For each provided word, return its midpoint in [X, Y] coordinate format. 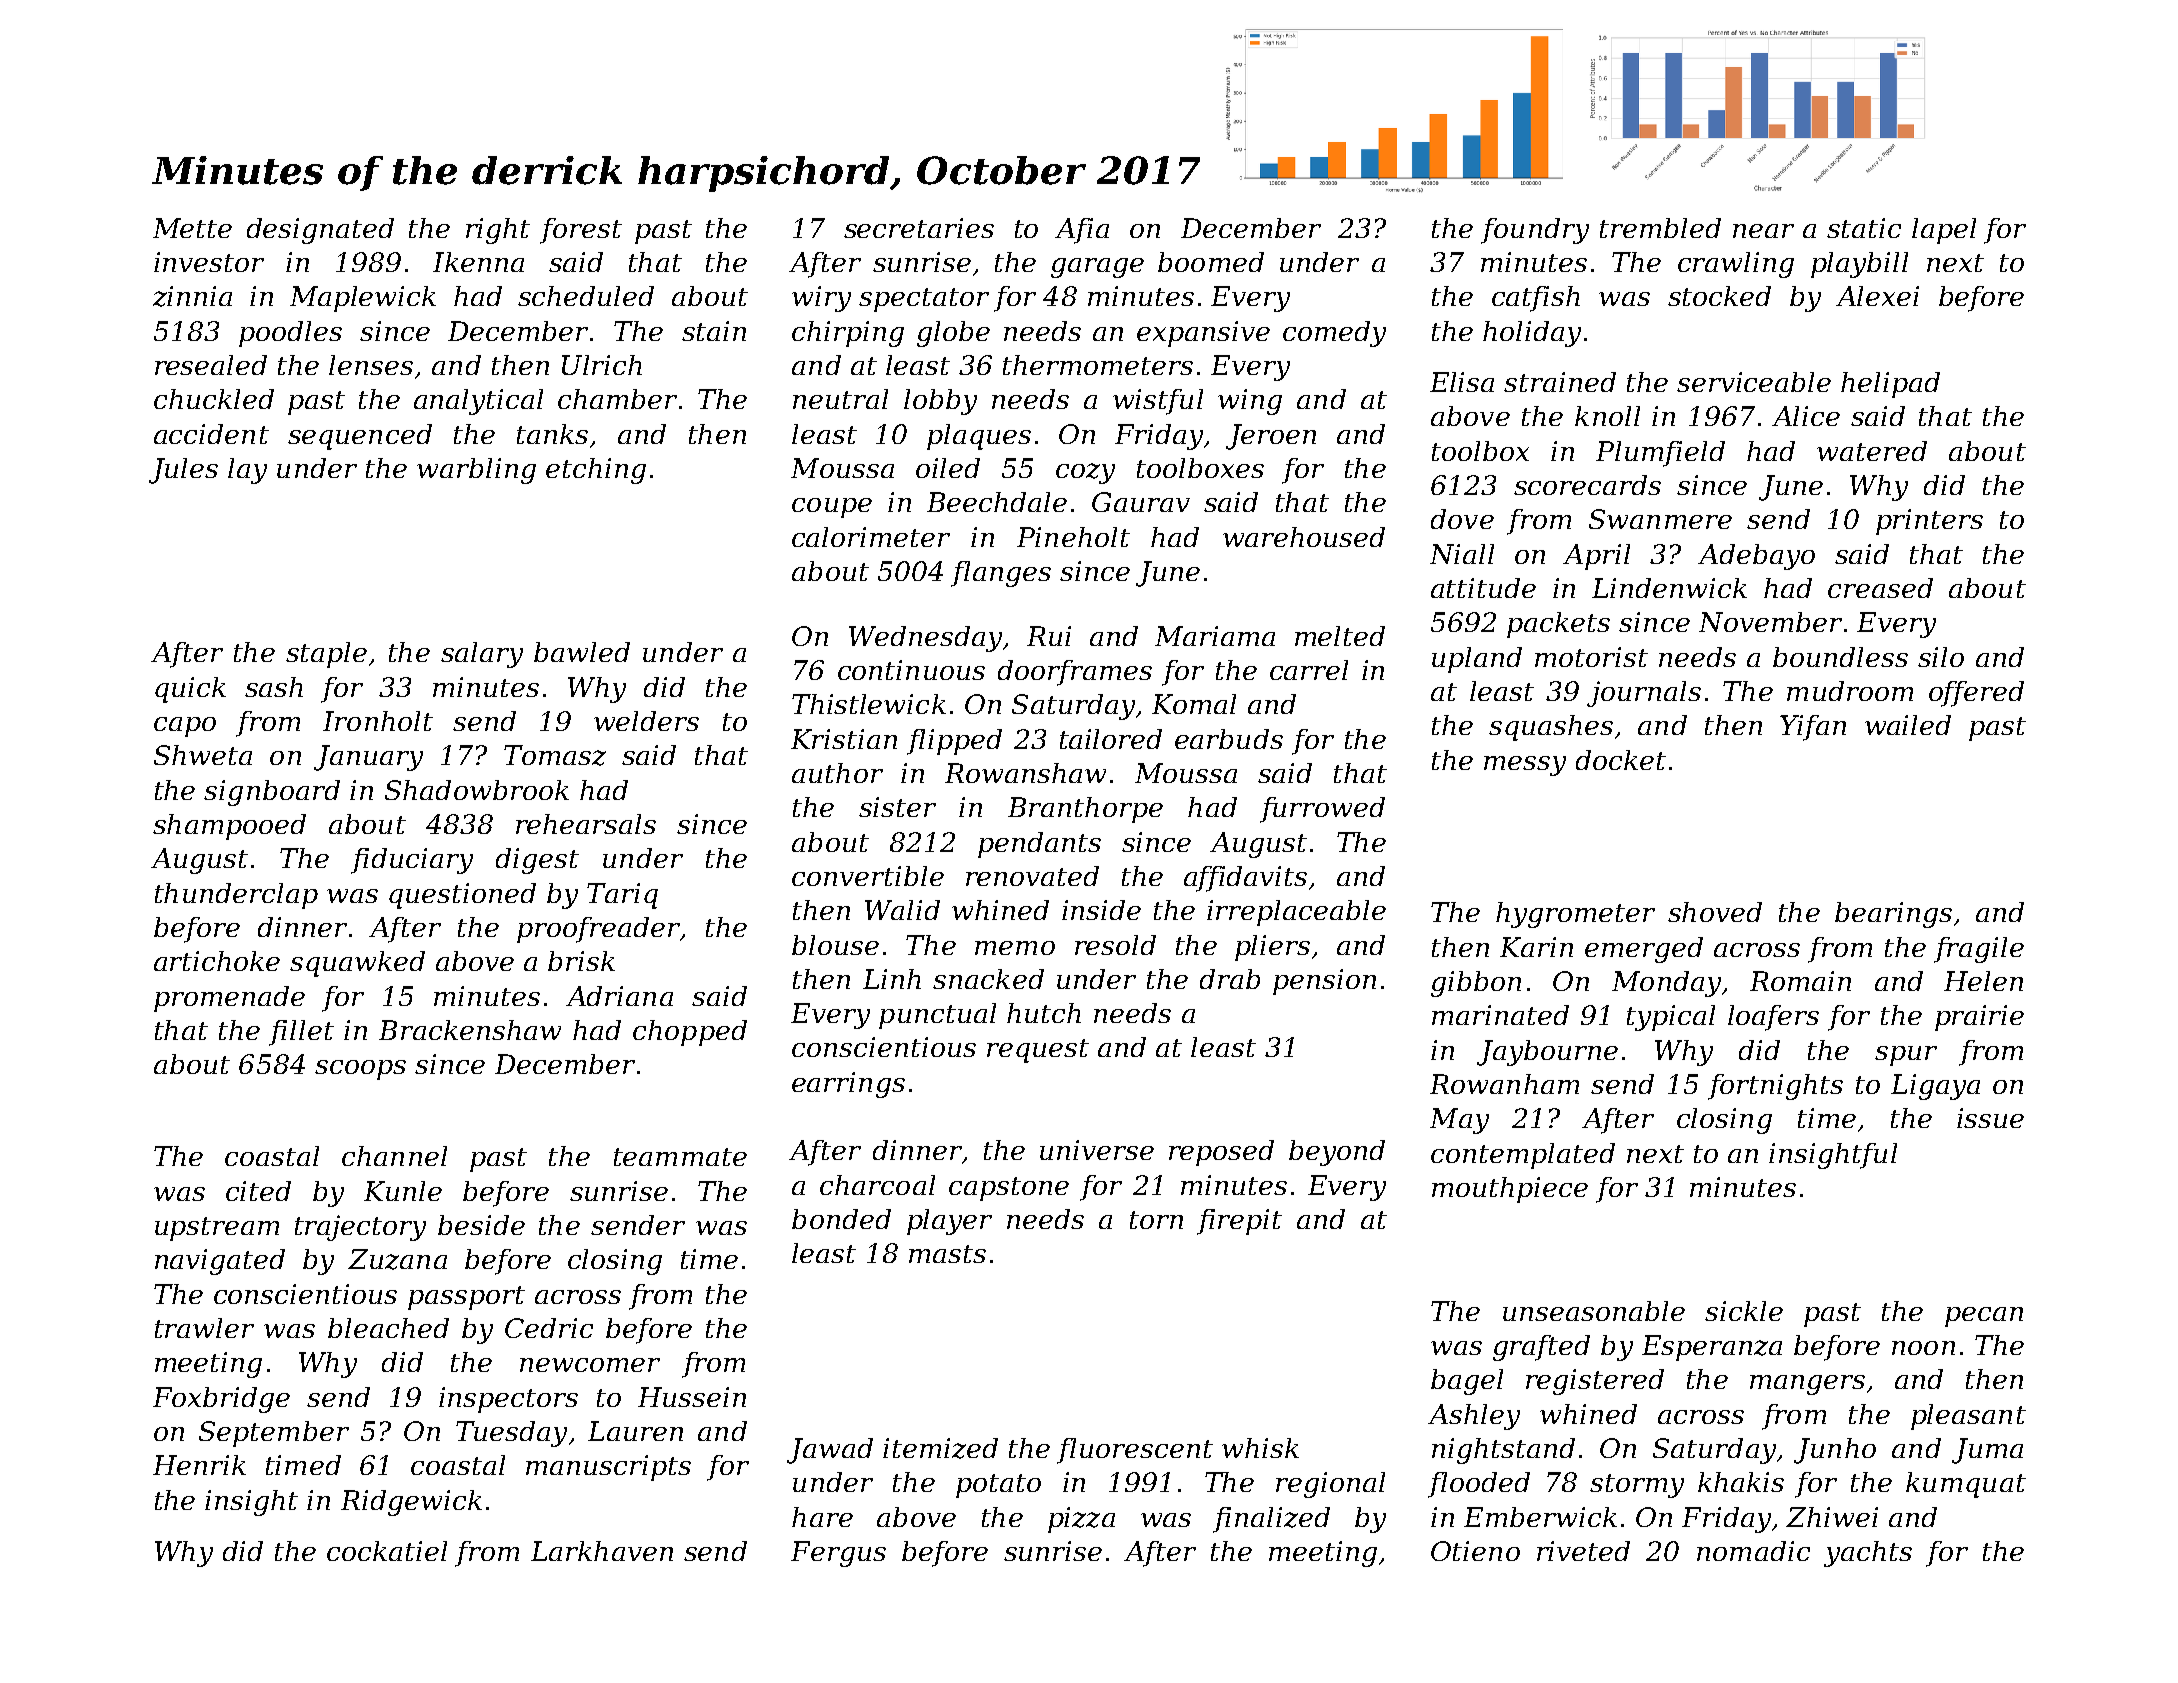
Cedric [549, 1328]
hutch [1044, 1013]
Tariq [622, 896]
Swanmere [1660, 519]
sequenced [360, 437]
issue [1990, 1118]
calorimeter [871, 537]
